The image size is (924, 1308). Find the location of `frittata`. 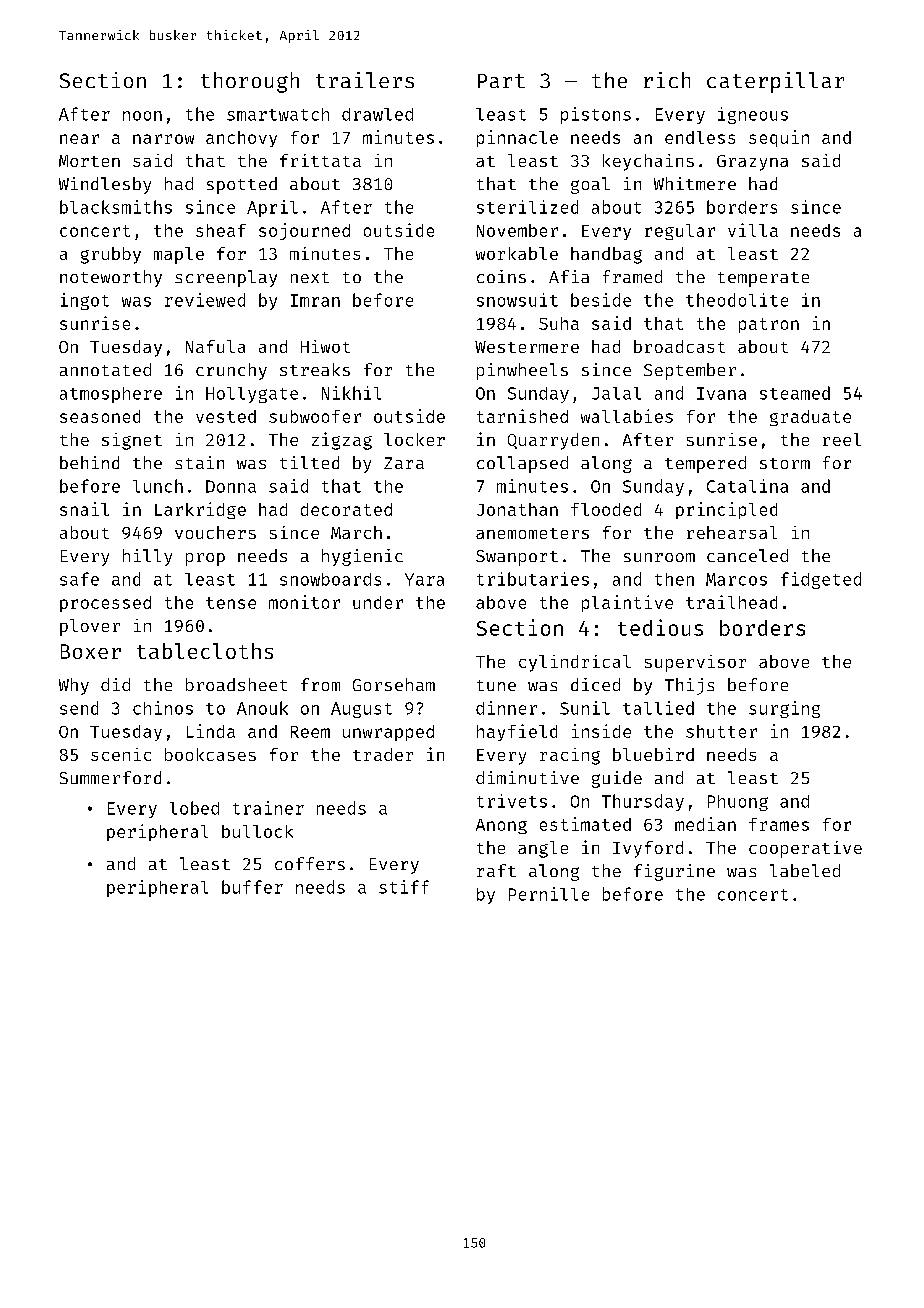

frittata is located at coordinates (320, 160).
